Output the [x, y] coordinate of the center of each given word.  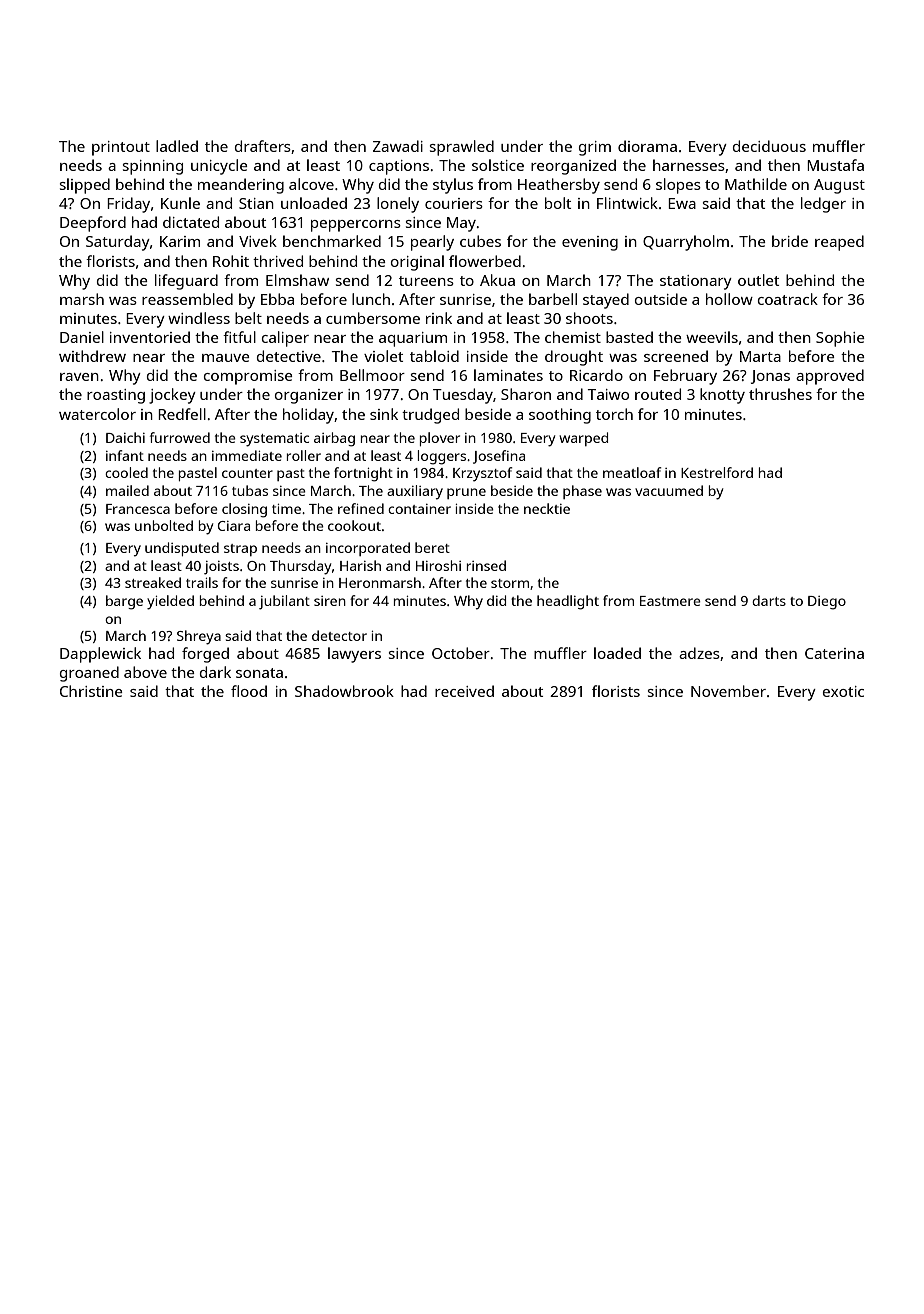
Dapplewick [100, 655]
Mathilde [756, 184]
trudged [430, 416]
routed [658, 394]
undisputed [182, 549]
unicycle [219, 167]
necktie [547, 508]
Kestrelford [717, 472]
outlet [758, 280]
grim [595, 148]
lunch [371, 299]
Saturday [118, 243]
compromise [248, 377]
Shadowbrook [344, 691]
